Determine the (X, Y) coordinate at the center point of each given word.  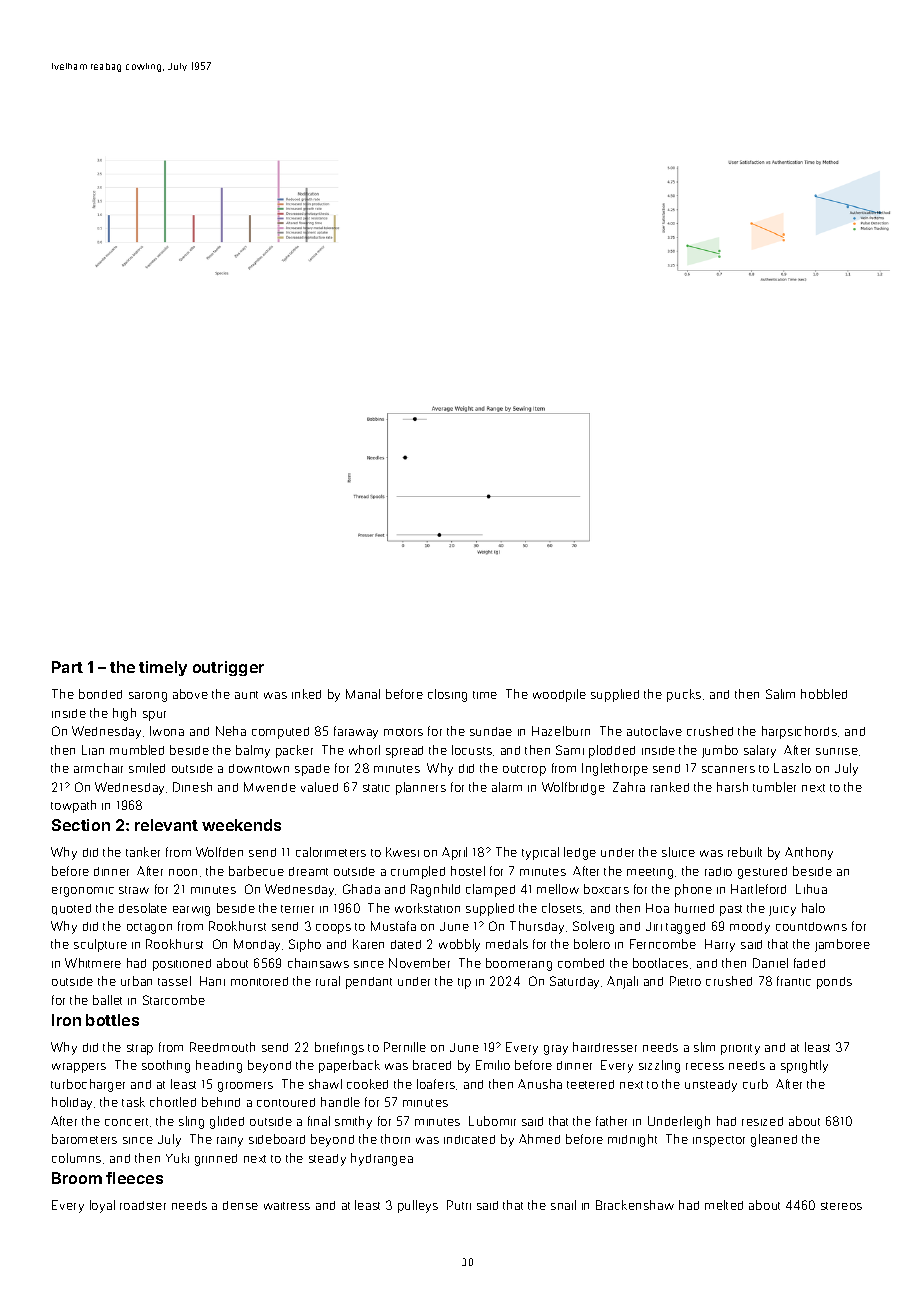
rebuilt (745, 852)
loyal (102, 1206)
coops (333, 929)
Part (67, 667)
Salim (780, 694)
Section (81, 825)
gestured (762, 873)
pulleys (418, 1206)
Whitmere (93, 963)
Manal (363, 694)
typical (540, 853)
